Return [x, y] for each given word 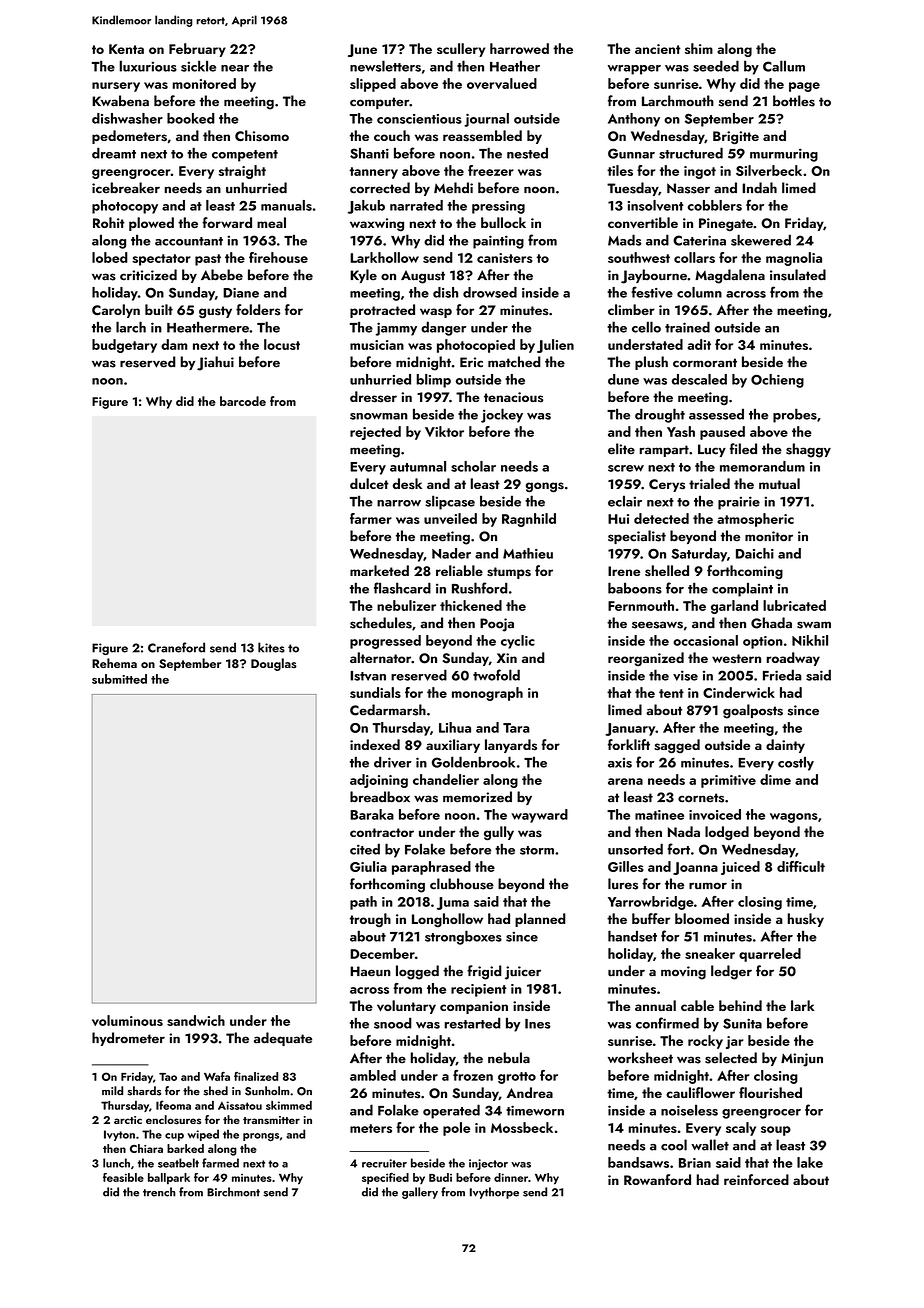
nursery [116, 87]
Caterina [699, 240]
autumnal [418, 466]
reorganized [646, 659]
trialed [709, 483]
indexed [375, 744]
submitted [119, 679]
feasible [123, 1177]
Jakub [366, 207]
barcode [243, 401]
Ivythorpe [494, 1193]
